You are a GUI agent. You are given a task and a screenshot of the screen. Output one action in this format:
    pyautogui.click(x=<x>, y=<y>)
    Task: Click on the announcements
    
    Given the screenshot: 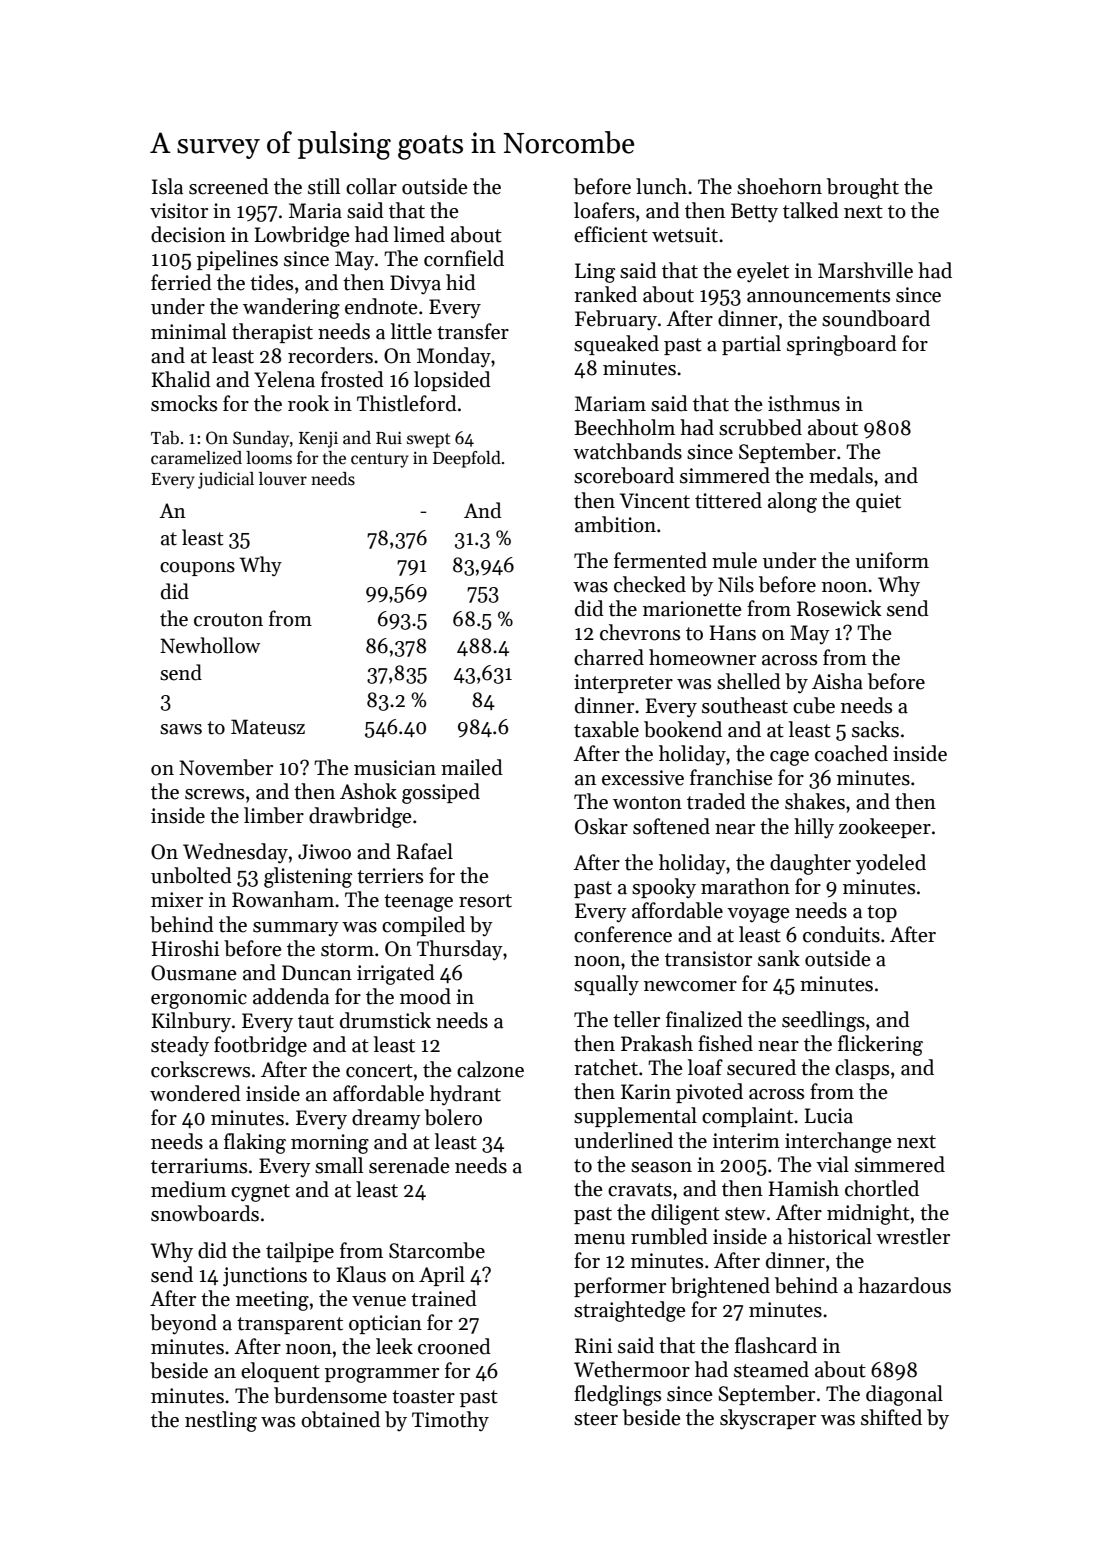 What is the action you would take?
    pyautogui.click(x=818, y=296)
